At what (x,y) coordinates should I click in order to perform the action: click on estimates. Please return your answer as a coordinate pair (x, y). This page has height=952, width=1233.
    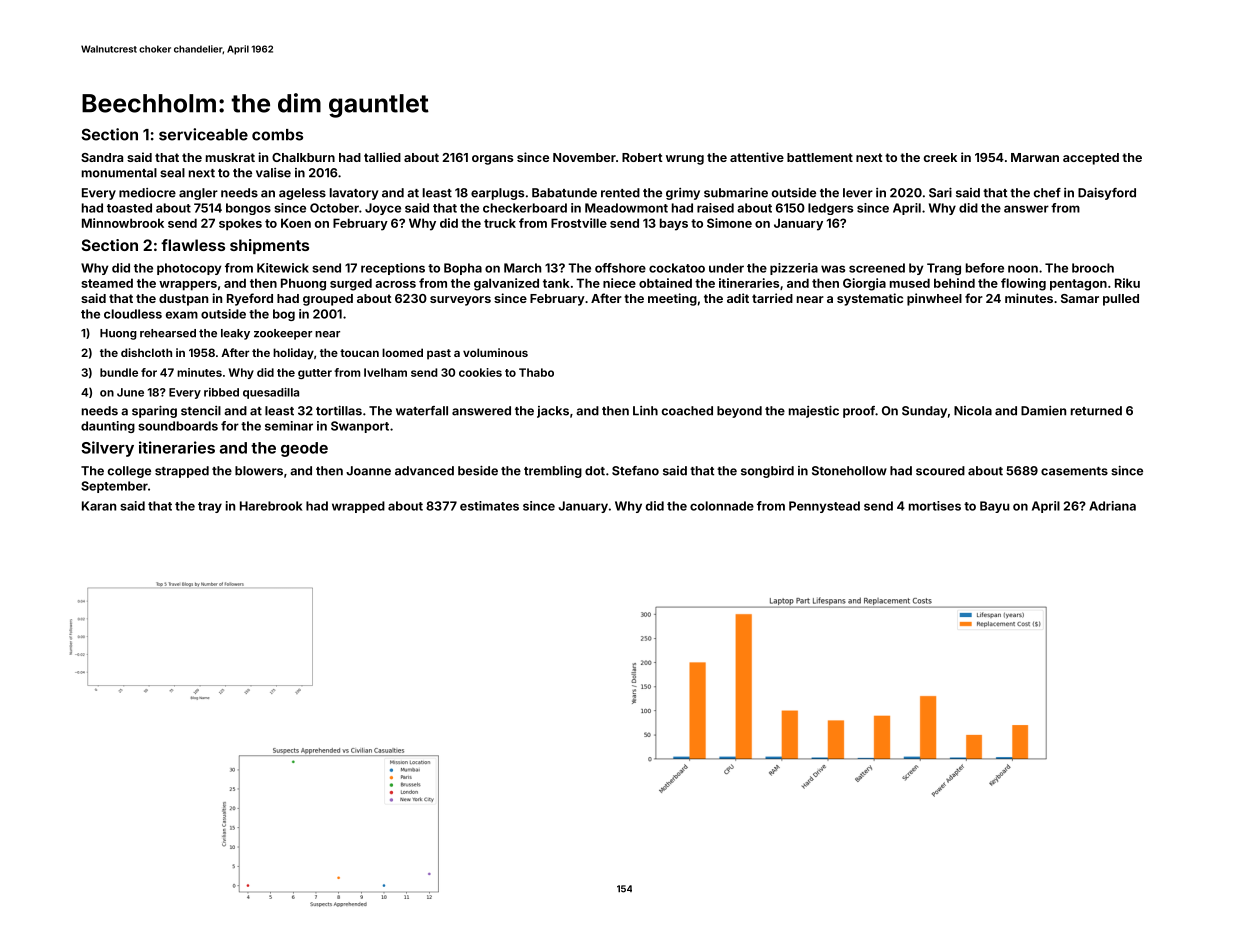
    Looking at the image, I should click on (489, 506).
